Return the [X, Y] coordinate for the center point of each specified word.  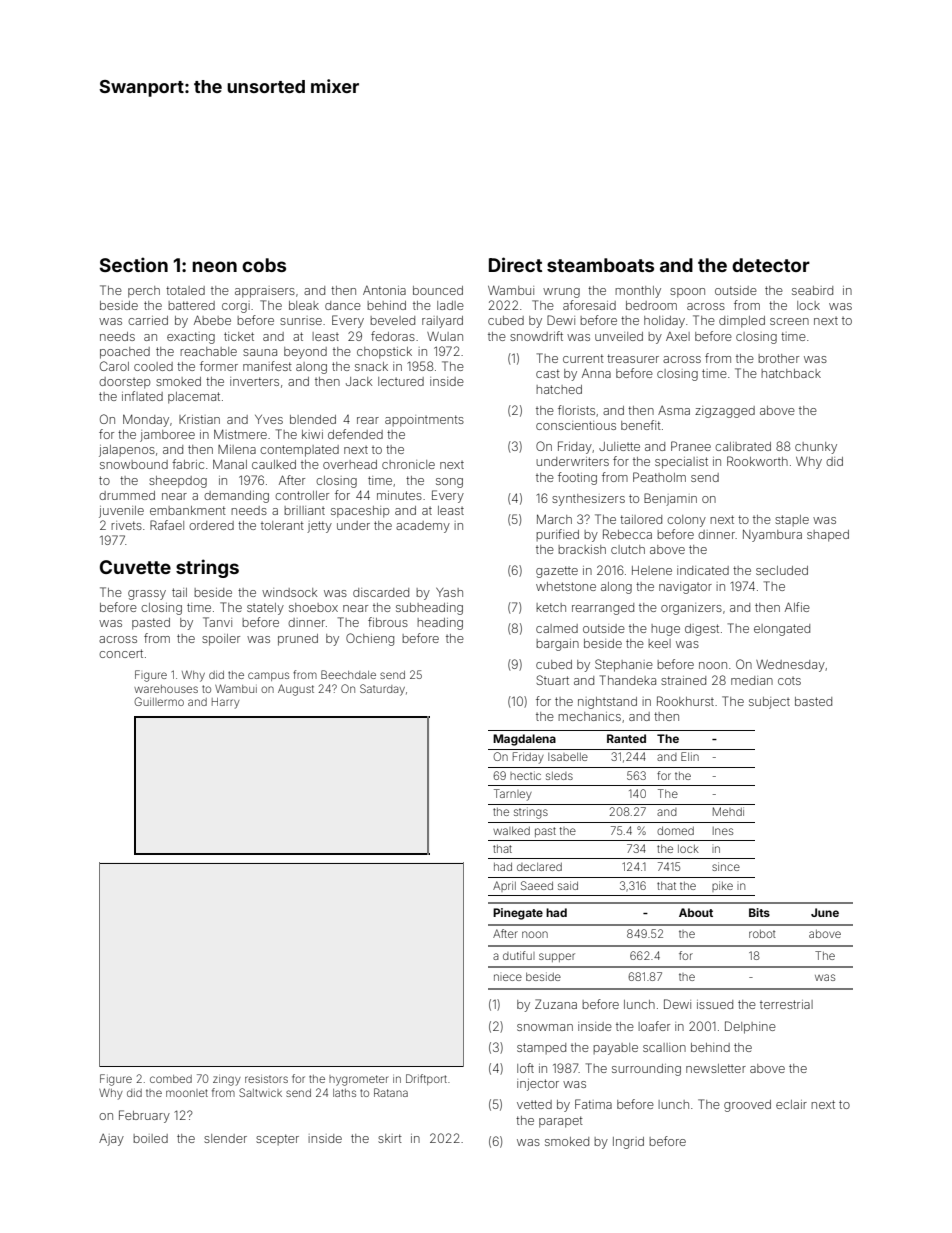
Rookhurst [685, 701]
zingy [227, 1081]
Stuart [552, 680]
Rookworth [757, 461]
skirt [390, 1138]
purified [557, 535]
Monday [146, 421]
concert [121, 653]
